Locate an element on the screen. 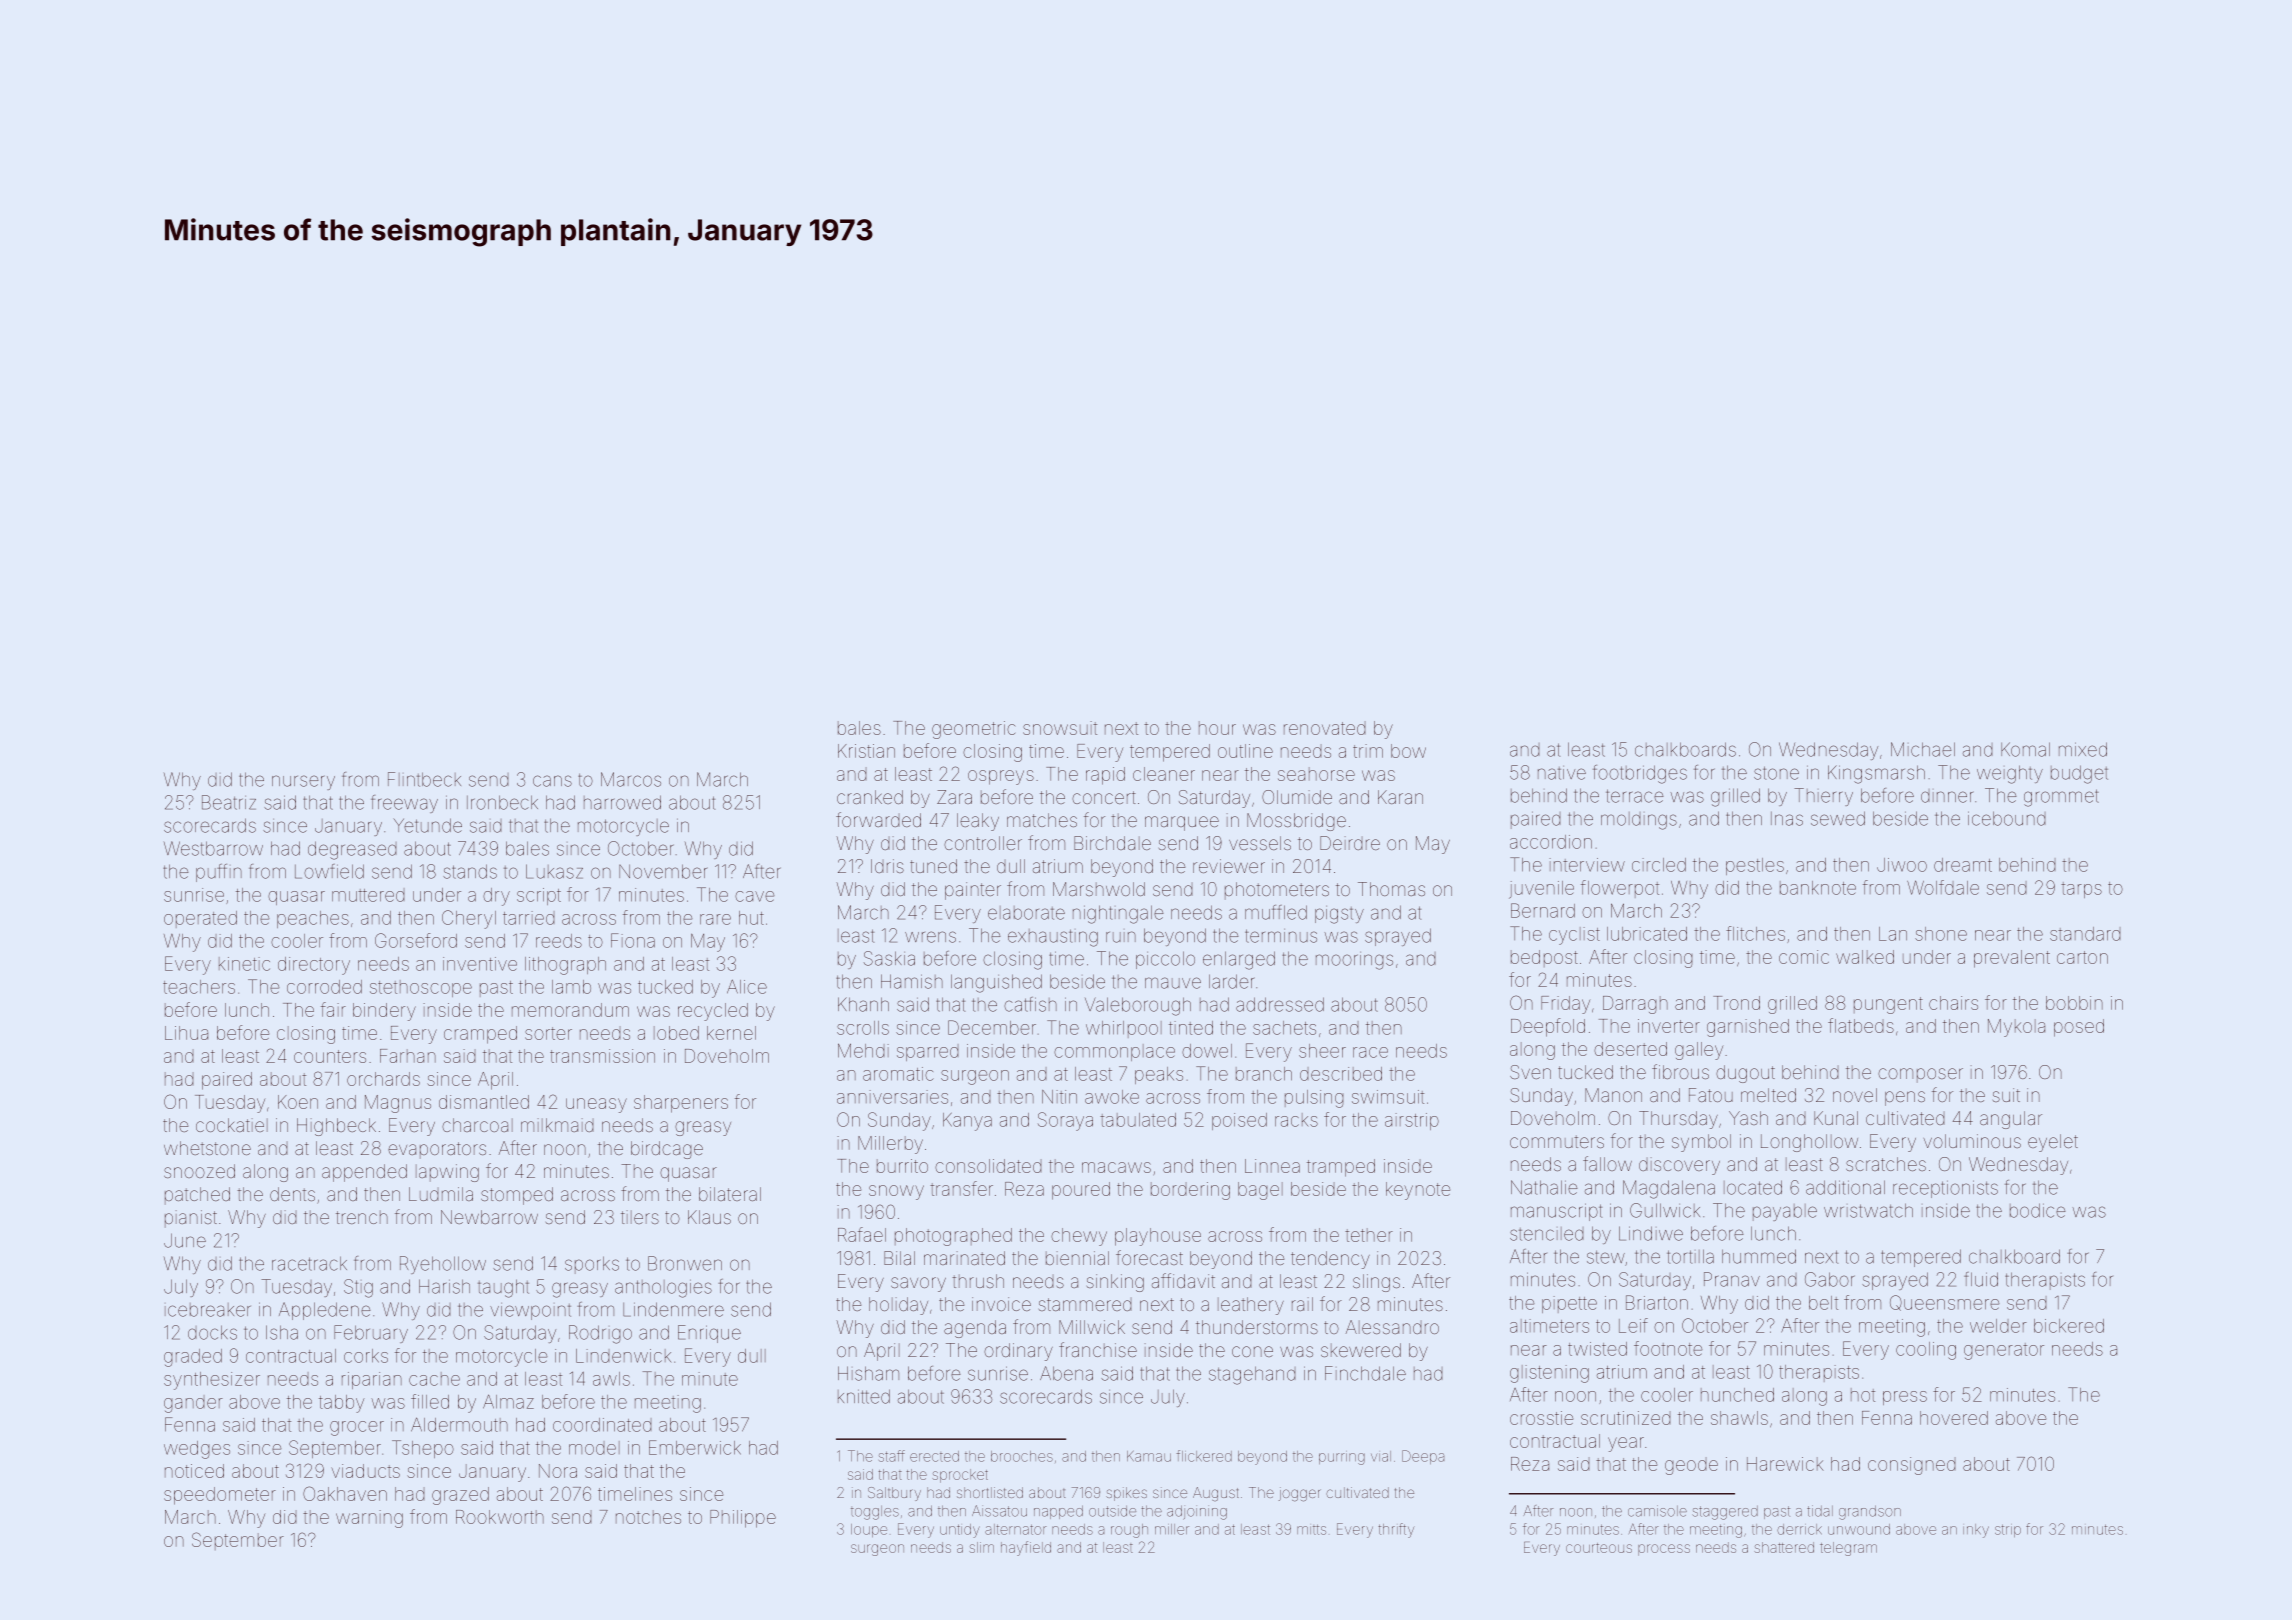 This screenshot has width=2292, height=1620. June is located at coordinates (185, 1240).
